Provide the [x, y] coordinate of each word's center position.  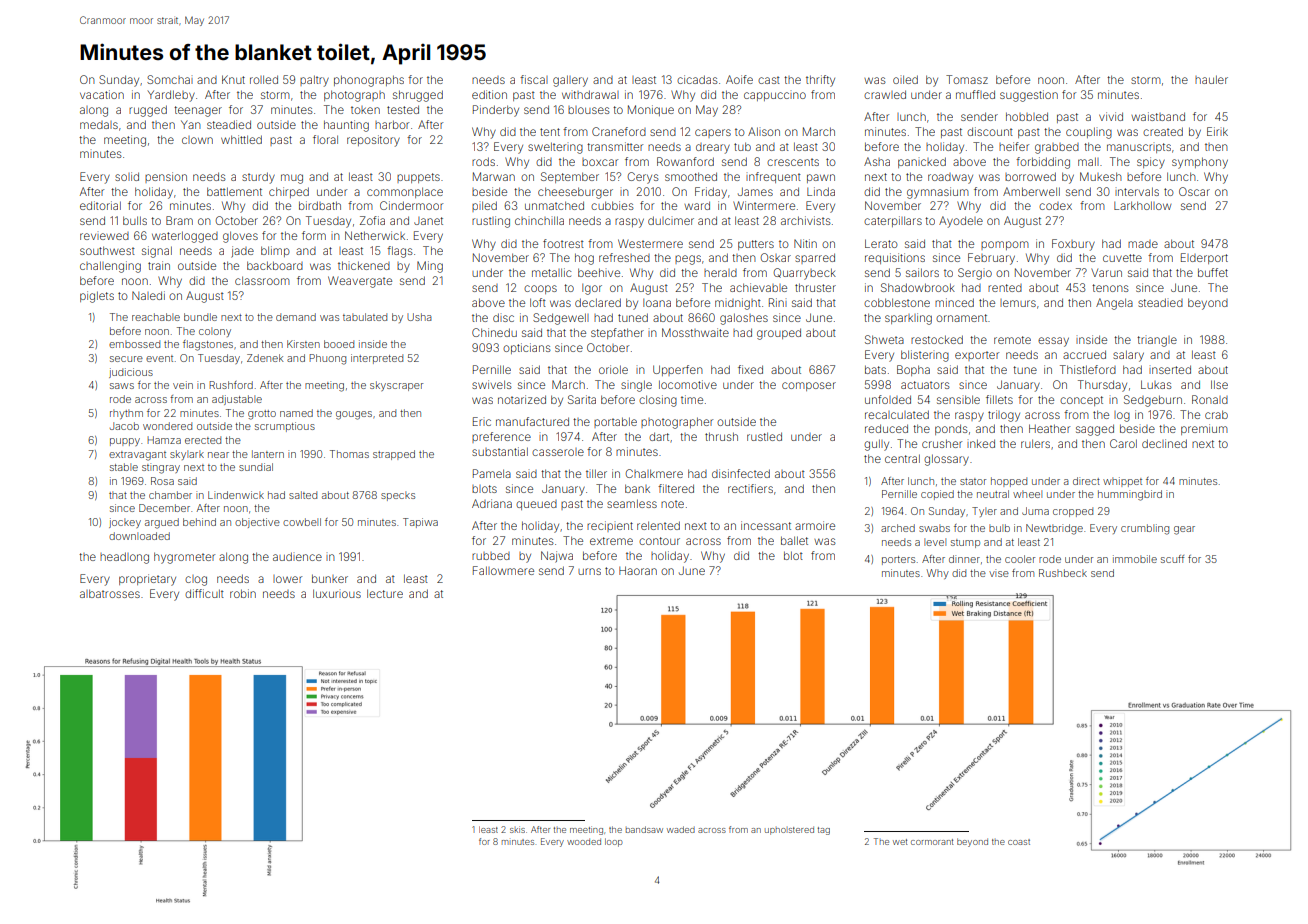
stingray [161, 468]
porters [898, 560]
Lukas [1156, 384]
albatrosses [110, 593]
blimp [275, 251]
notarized [522, 399]
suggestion [1029, 96]
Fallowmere [503, 570]
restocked [937, 339]
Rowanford [685, 161]
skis [517, 829]
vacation [102, 94]
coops [540, 289]
